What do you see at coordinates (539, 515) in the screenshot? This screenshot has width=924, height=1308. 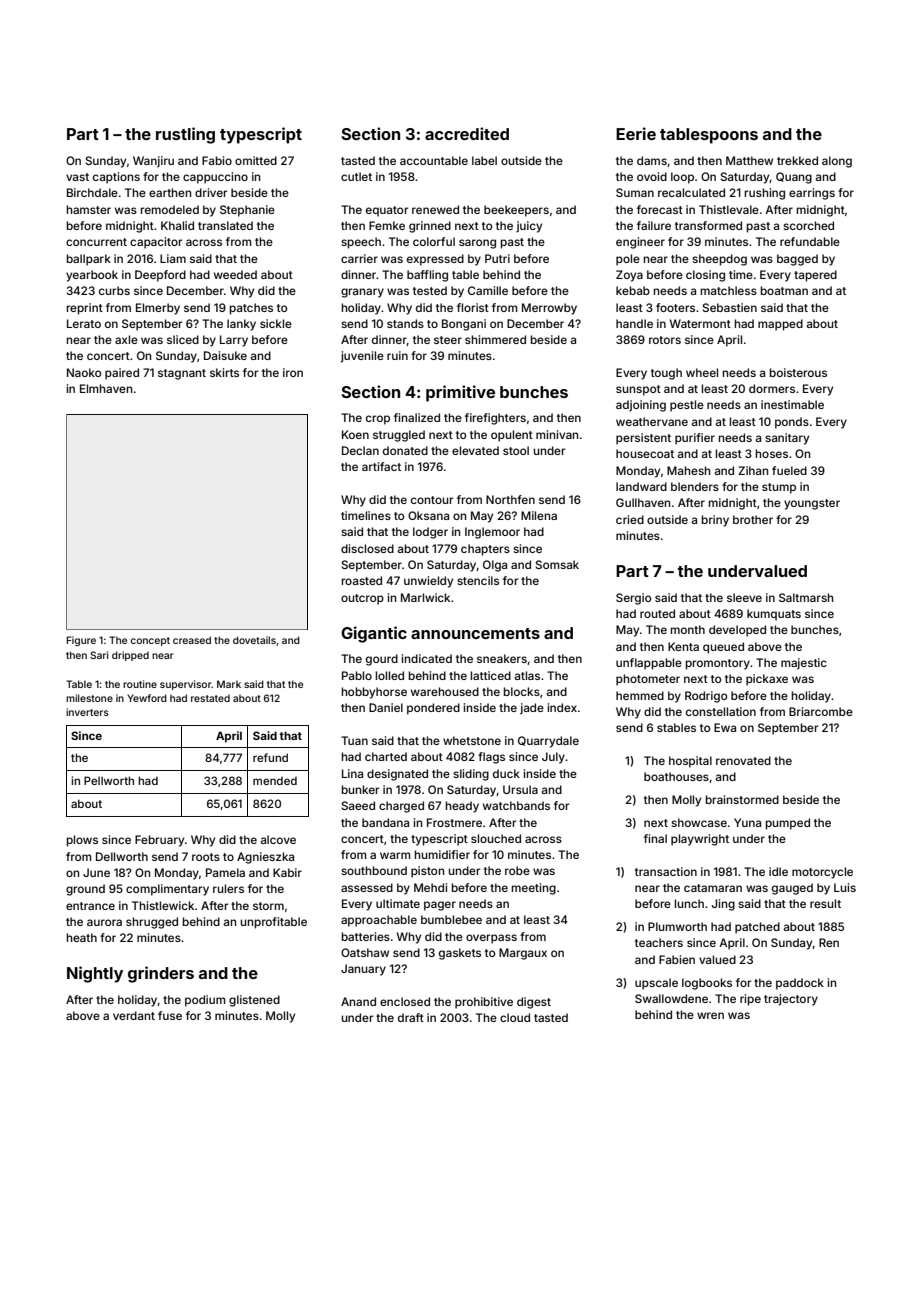 I see `Milena` at bounding box center [539, 515].
